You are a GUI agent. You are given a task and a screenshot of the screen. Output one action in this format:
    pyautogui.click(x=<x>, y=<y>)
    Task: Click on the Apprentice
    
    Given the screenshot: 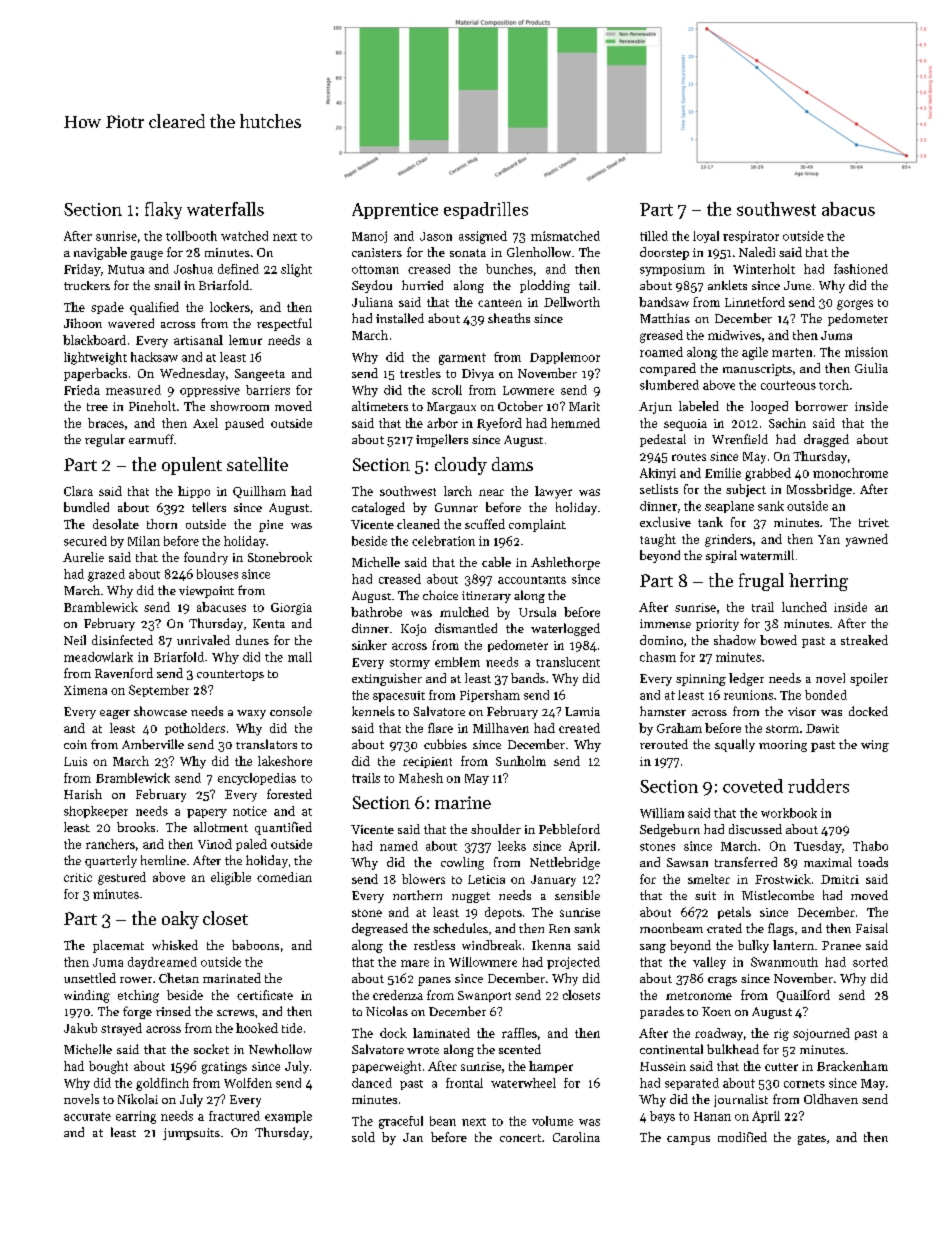 What is the action you would take?
    pyautogui.click(x=395, y=211)
